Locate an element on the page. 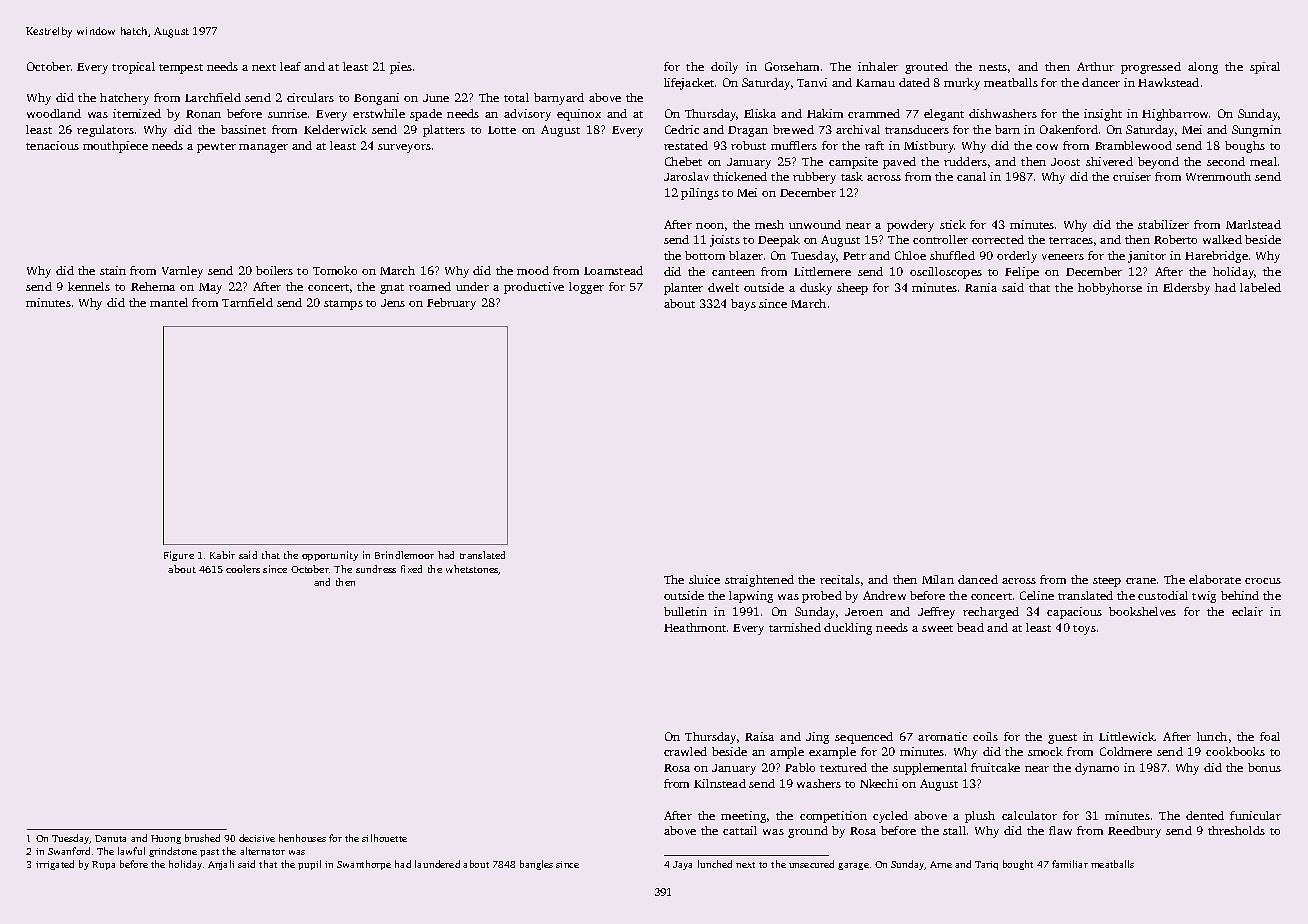 The height and width of the page is (924, 1308). leaf is located at coordinates (290, 66).
